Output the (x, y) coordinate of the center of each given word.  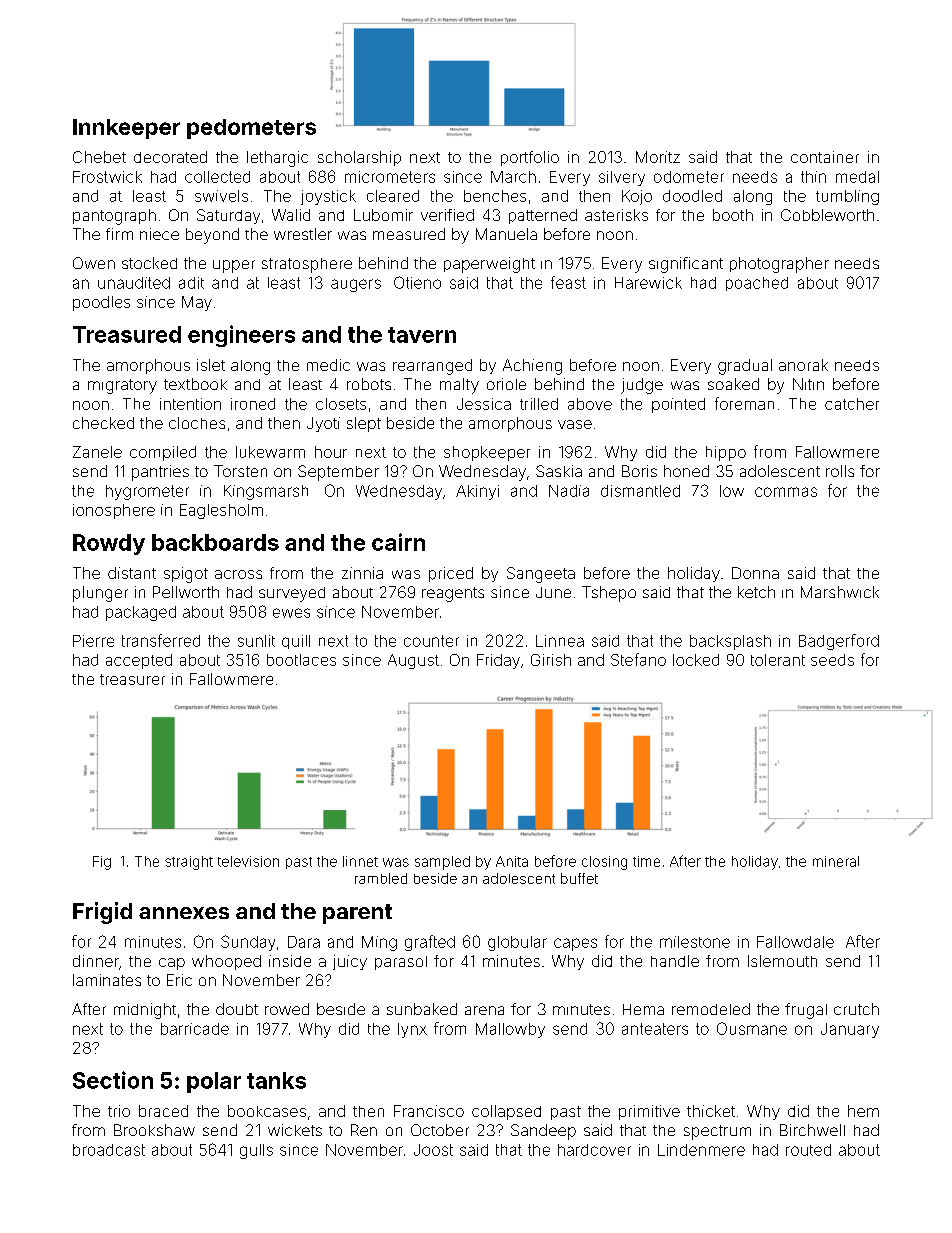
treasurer (132, 679)
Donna (755, 573)
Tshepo (609, 594)
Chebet (99, 157)
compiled (163, 453)
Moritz (658, 157)
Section (113, 1080)
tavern (422, 335)
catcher (852, 404)
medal (857, 177)
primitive (649, 1112)
